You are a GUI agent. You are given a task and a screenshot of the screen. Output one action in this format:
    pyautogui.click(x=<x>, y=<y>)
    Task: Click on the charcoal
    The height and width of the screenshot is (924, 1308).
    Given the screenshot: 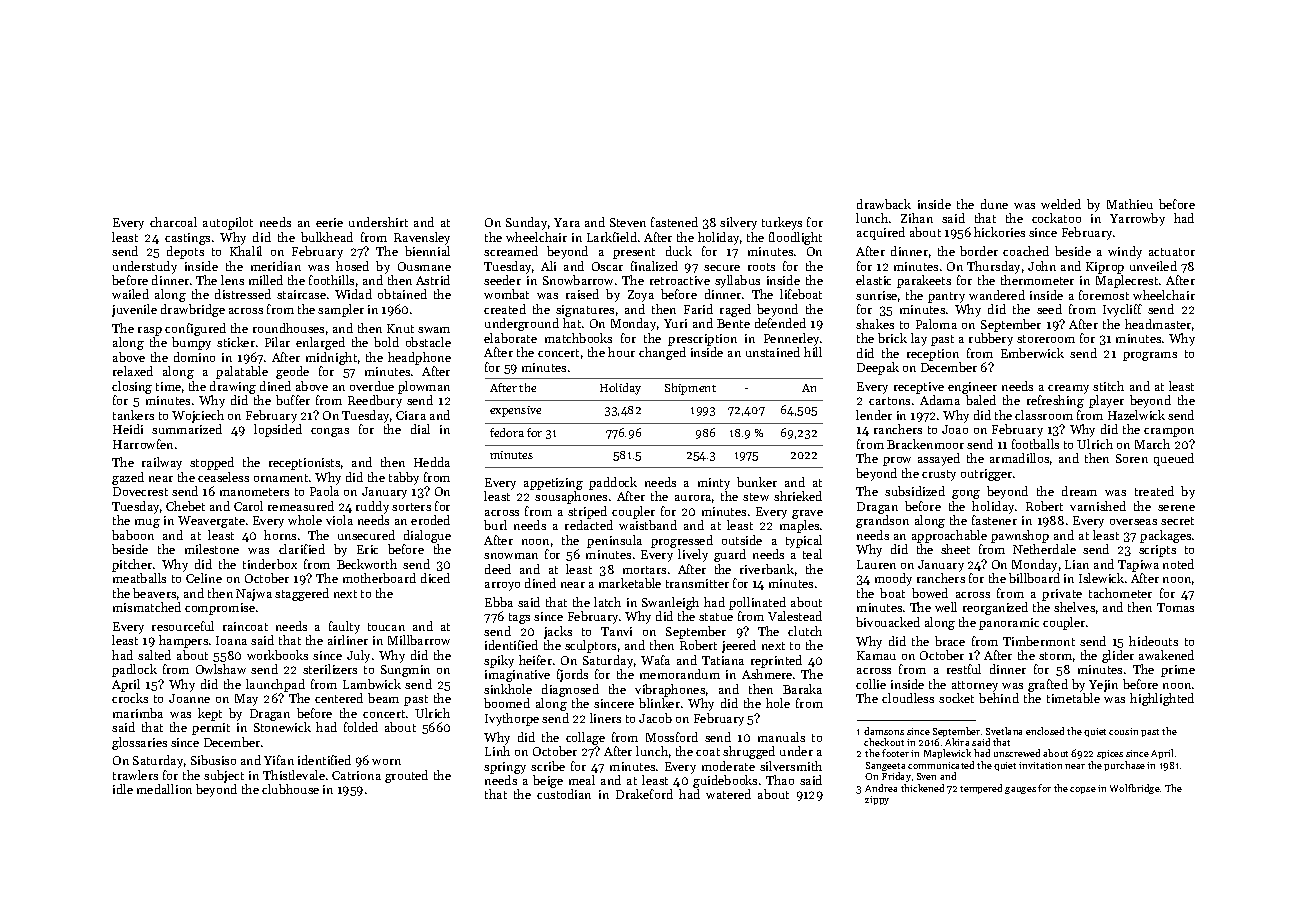 What is the action you would take?
    pyautogui.click(x=173, y=222)
